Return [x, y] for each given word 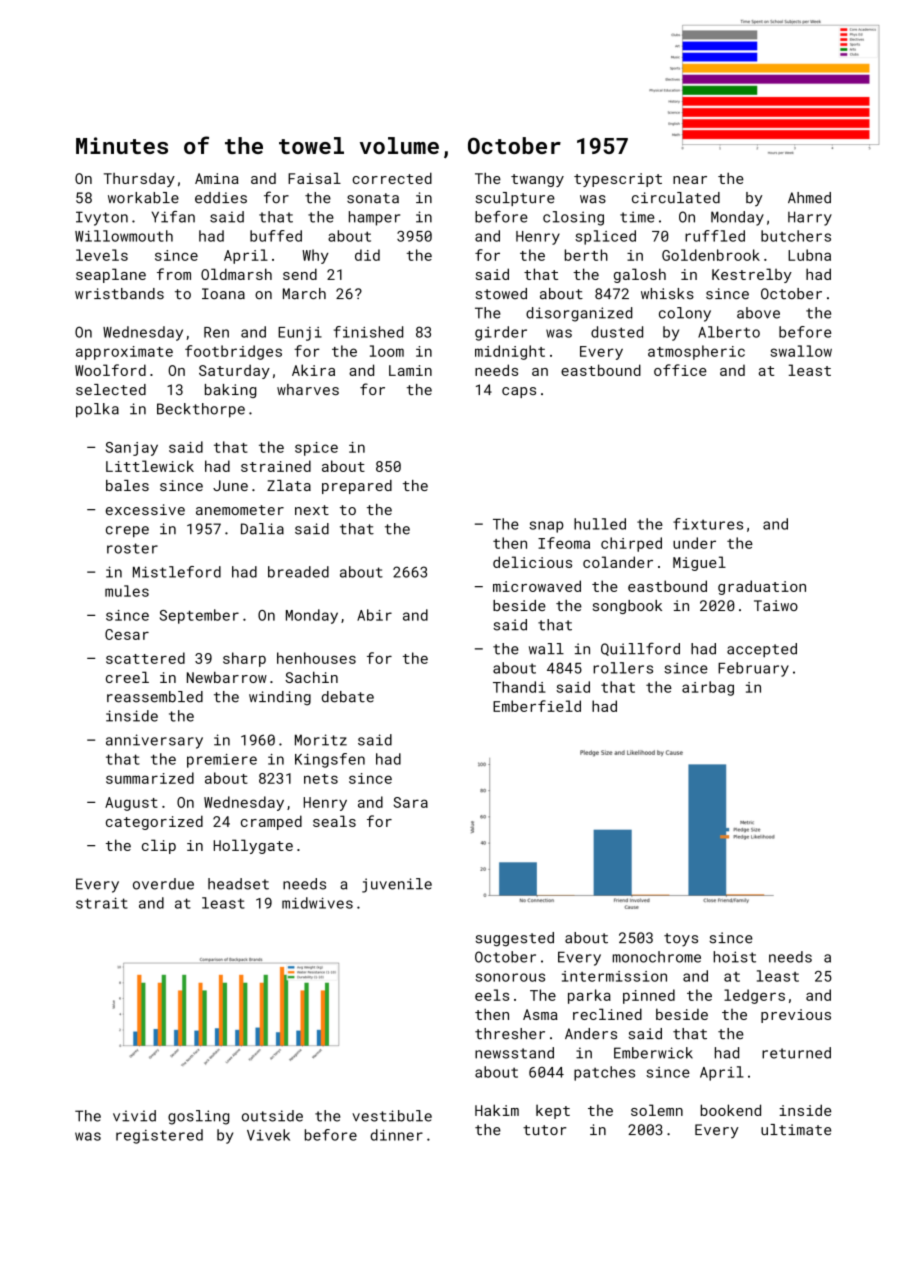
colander [618, 562]
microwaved [537, 586]
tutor [545, 1130]
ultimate [796, 1129]
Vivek [268, 1135]
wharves [308, 389]
